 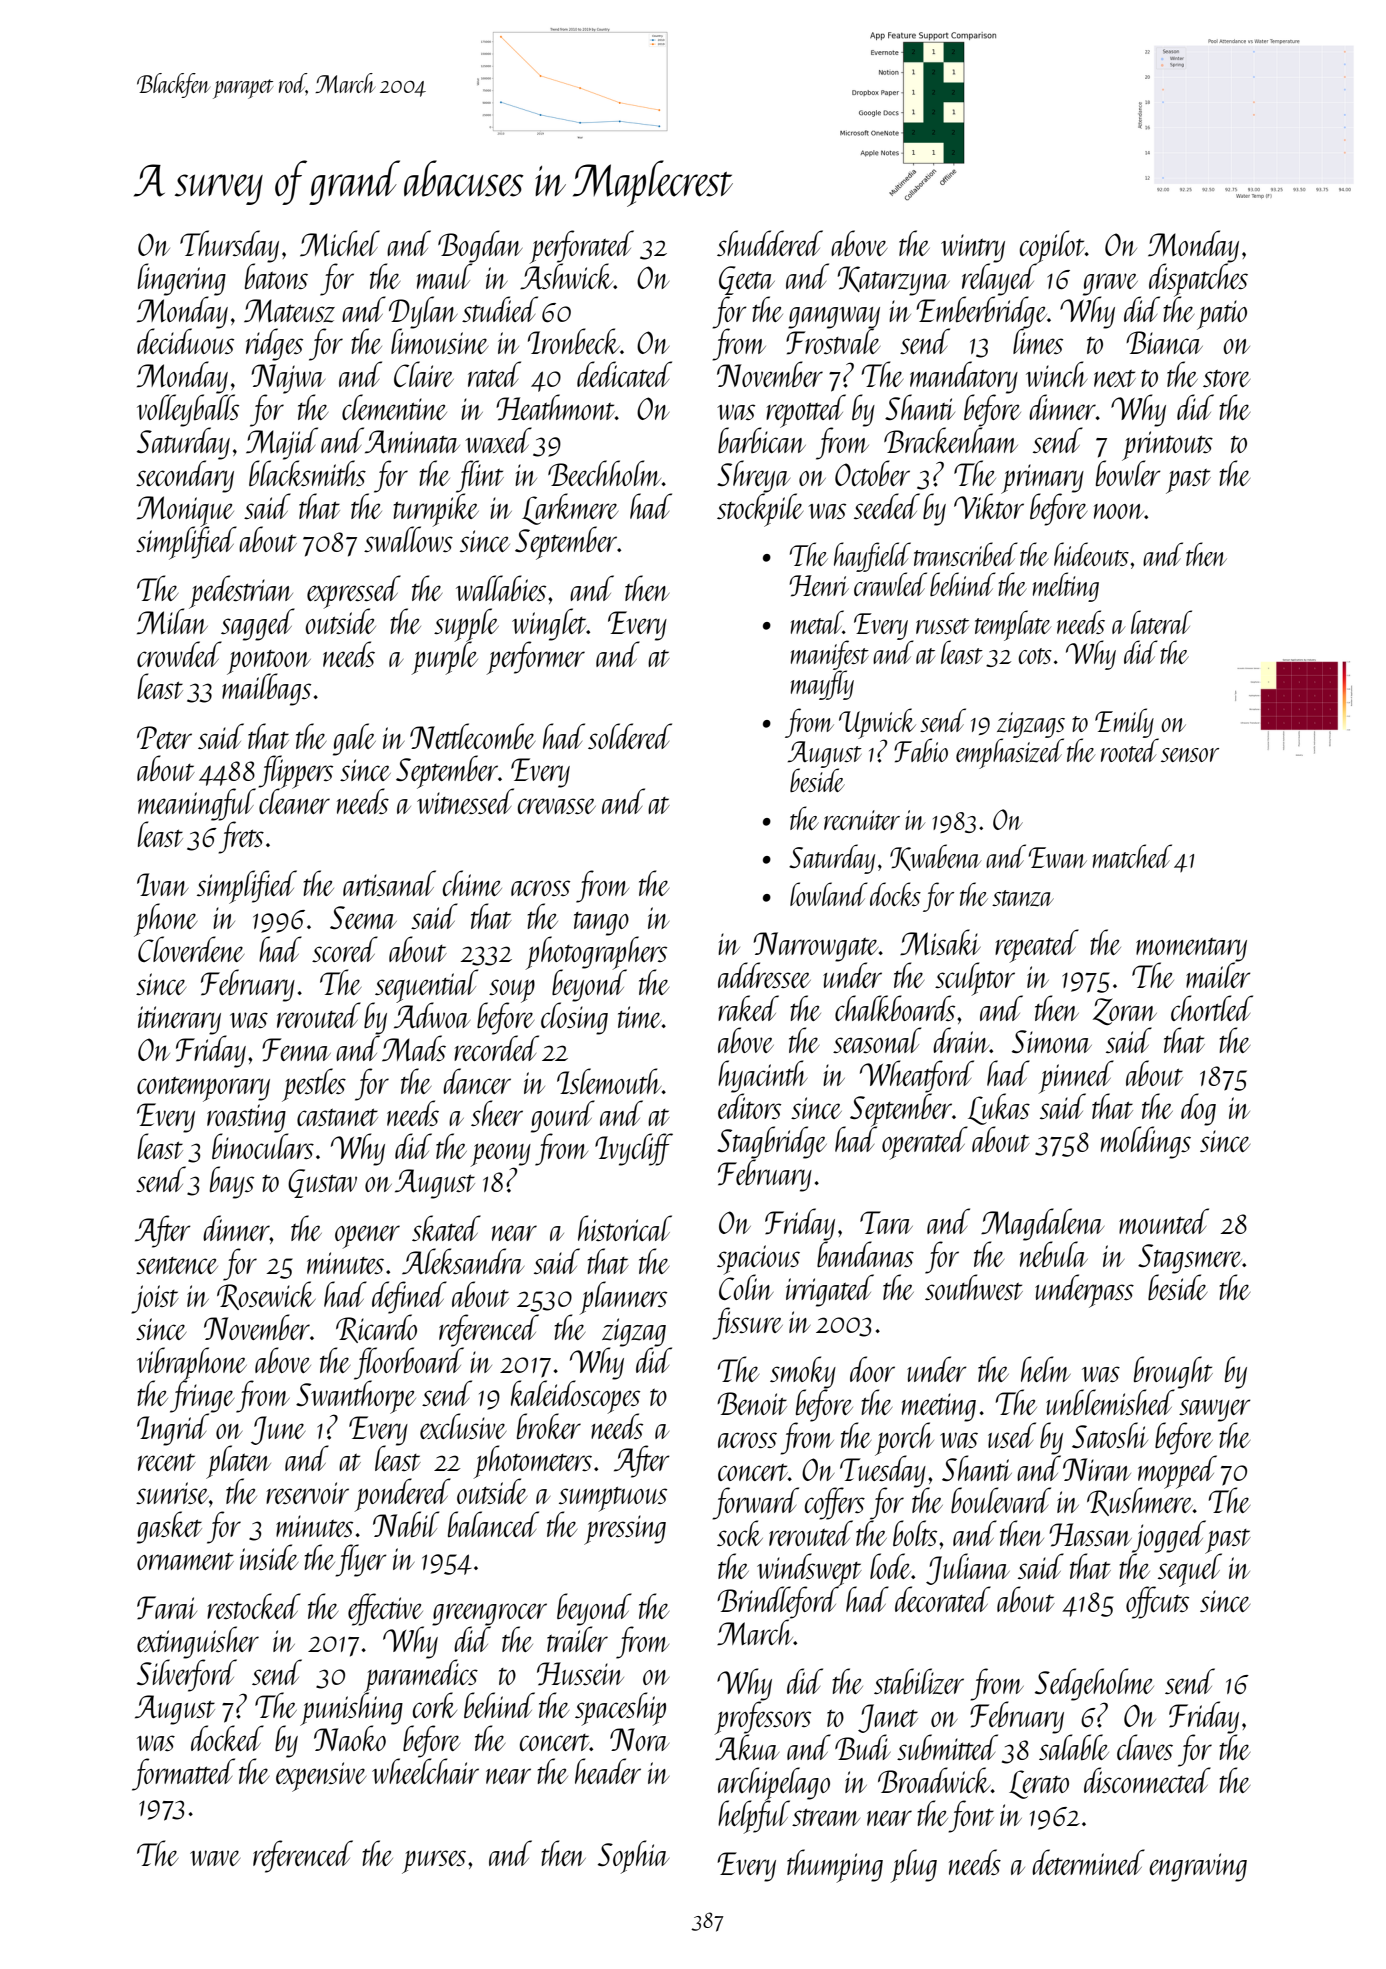 What do you see at coordinates (966, 554) in the document?
I see `transcribed` at bounding box center [966, 554].
